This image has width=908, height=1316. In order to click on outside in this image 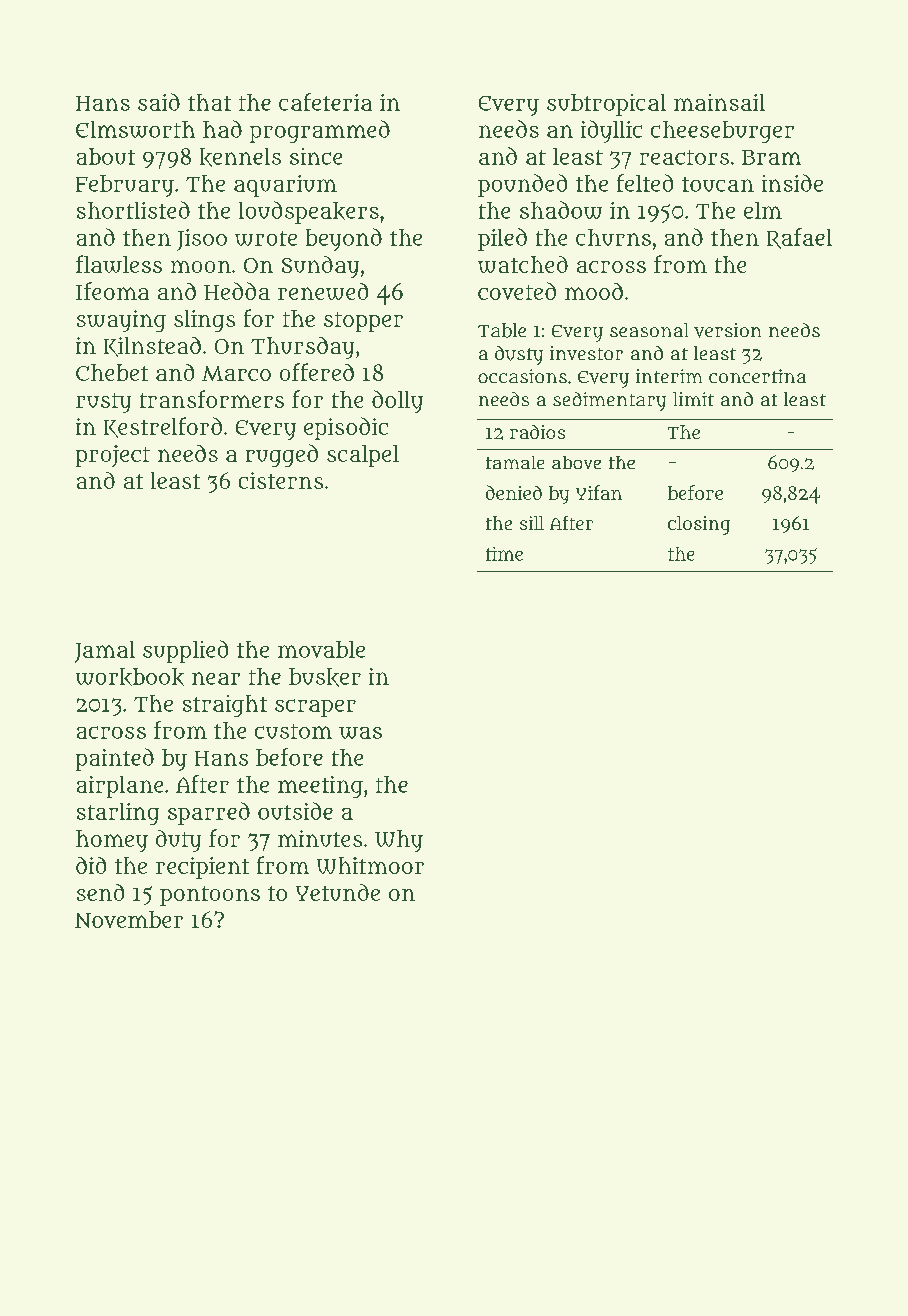, I will do `click(295, 811)`.
